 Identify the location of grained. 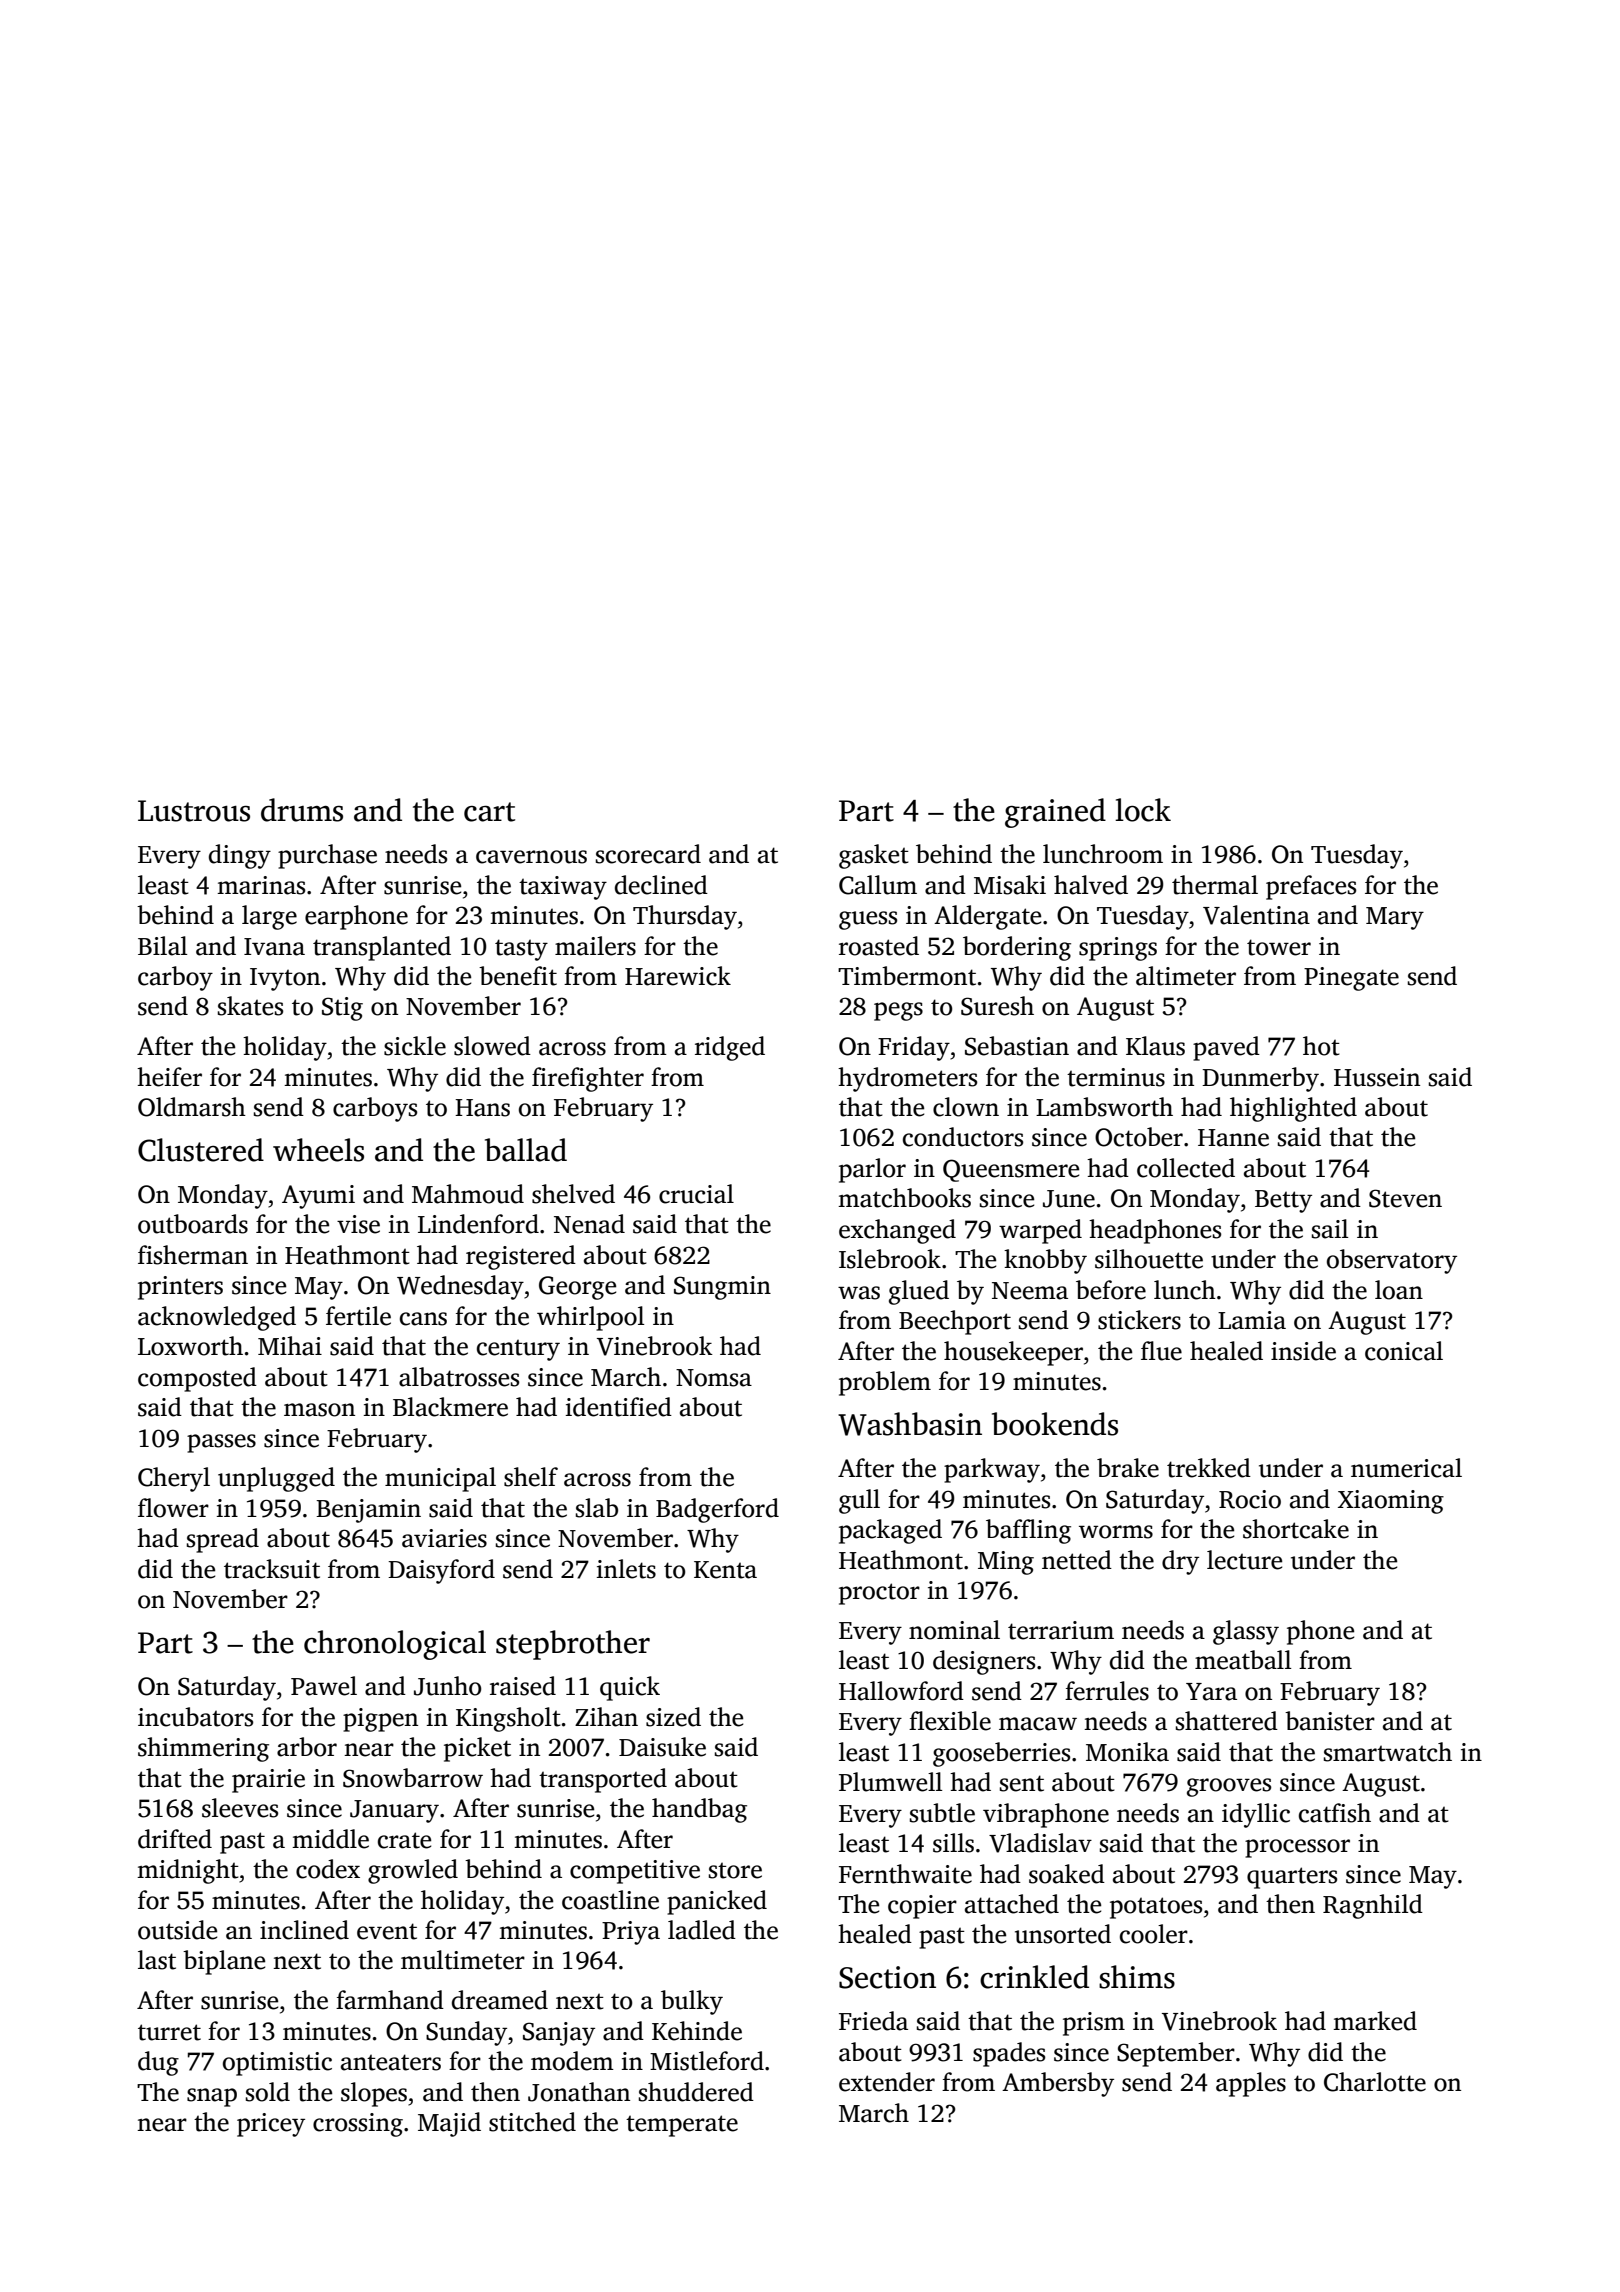
(1055, 813).
